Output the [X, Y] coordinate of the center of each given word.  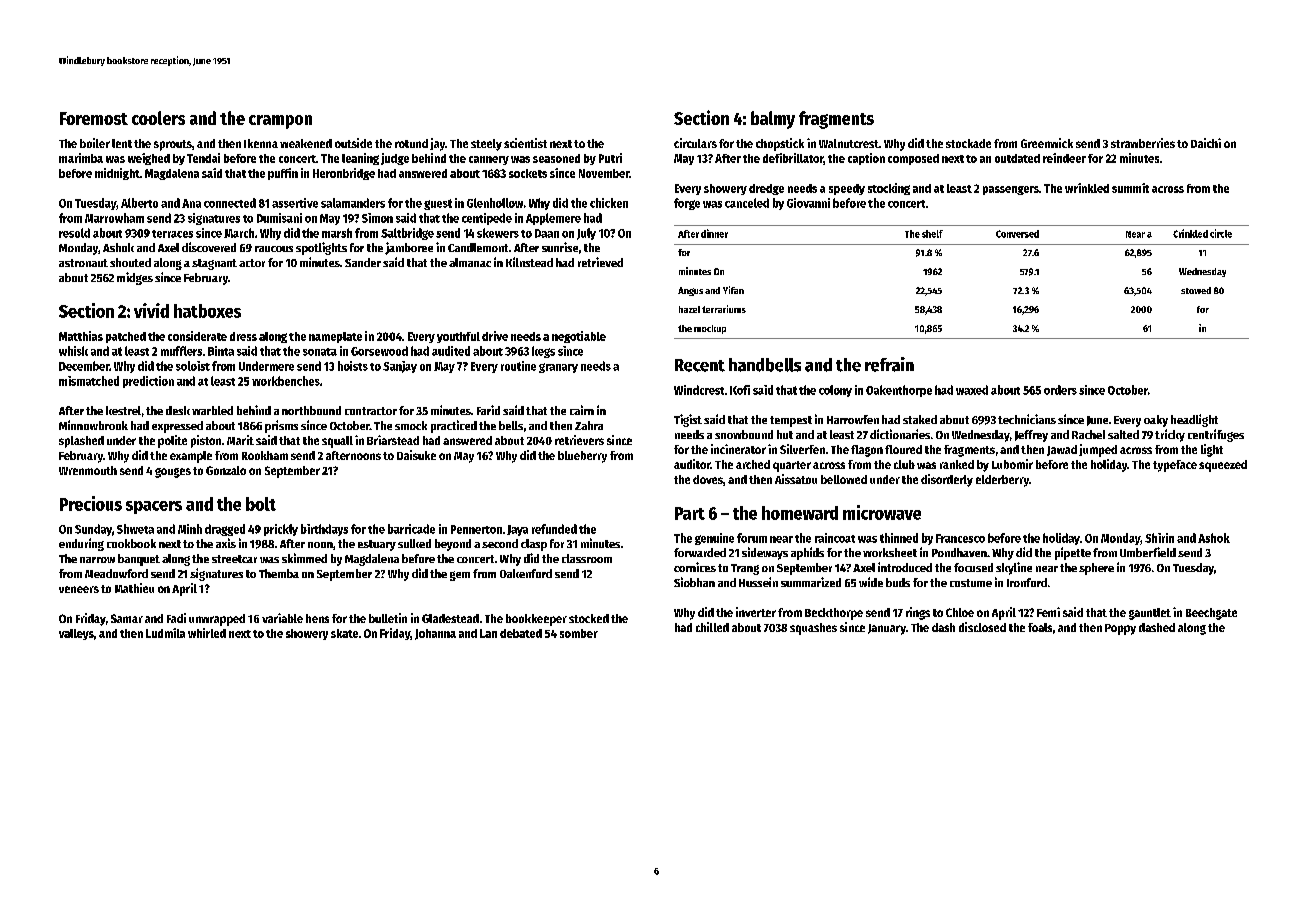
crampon [280, 122]
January [887, 629]
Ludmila [165, 633]
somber [579, 633]
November [604, 173]
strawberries [1143, 143]
